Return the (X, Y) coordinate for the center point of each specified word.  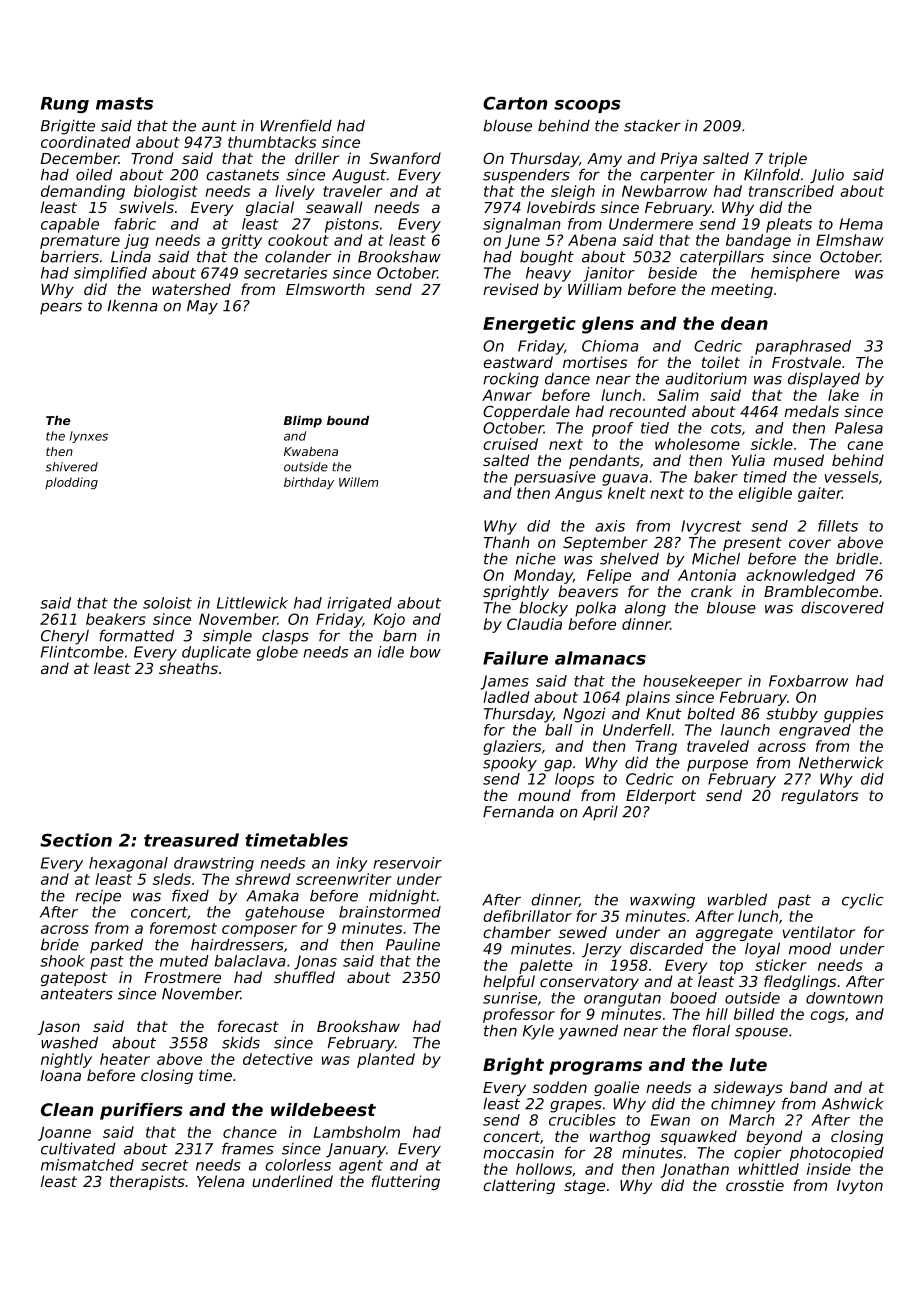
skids (241, 1042)
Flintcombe (82, 652)
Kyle (538, 1032)
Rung (65, 105)
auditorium (706, 378)
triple (788, 159)
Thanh (507, 542)
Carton (515, 103)
